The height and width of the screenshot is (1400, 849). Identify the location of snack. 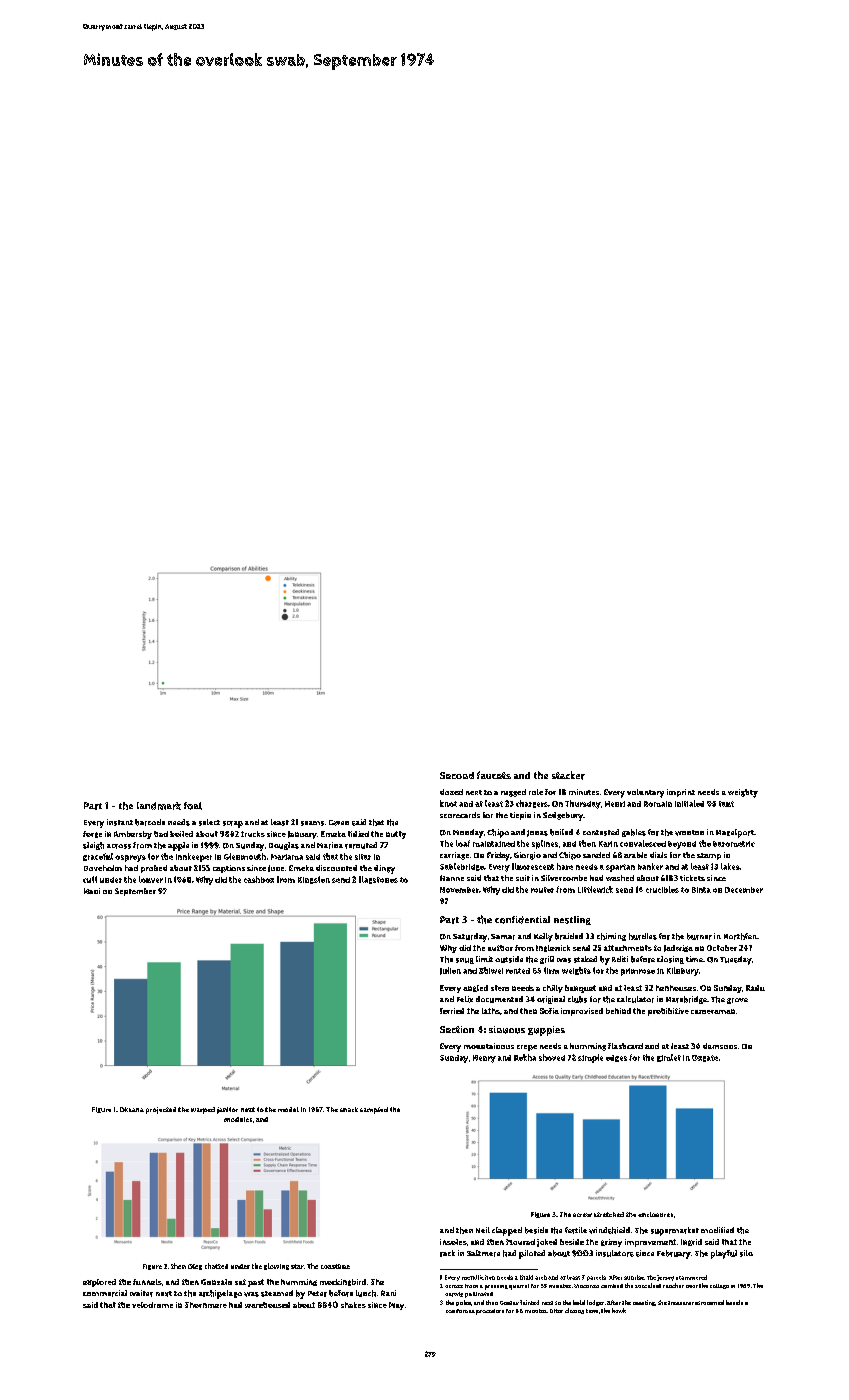
(349, 1109).
